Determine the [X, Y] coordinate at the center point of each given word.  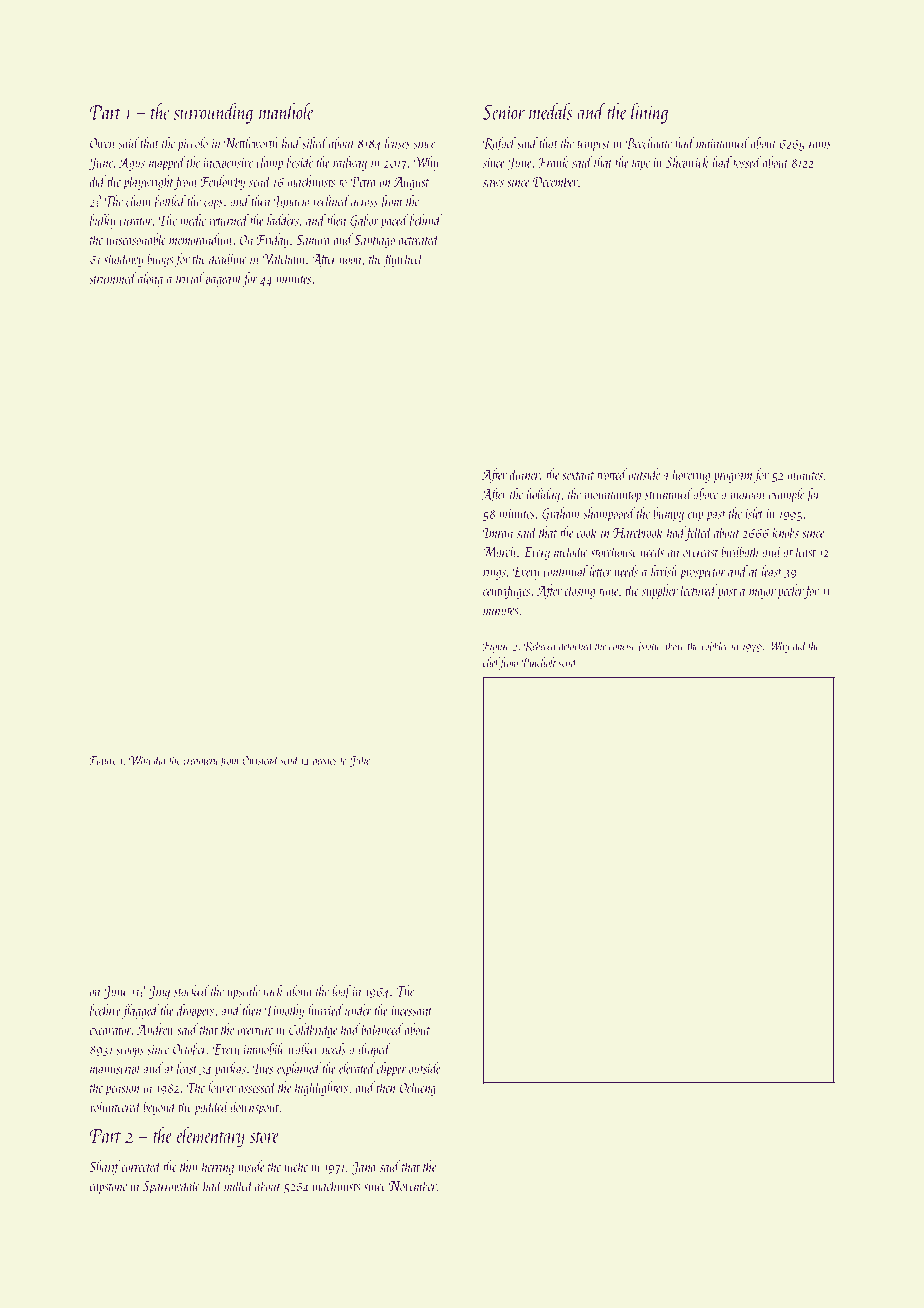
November [413, 1186]
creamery [200, 763]
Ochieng [418, 1088]
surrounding [213, 113]
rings [494, 573]
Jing [159, 993]
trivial [190, 278]
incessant [411, 1011]
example [786, 495]
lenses [397, 143]
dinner [525, 474]
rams [820, 145]
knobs [786, 532]
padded [211, 1108]
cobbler [715, 646]
